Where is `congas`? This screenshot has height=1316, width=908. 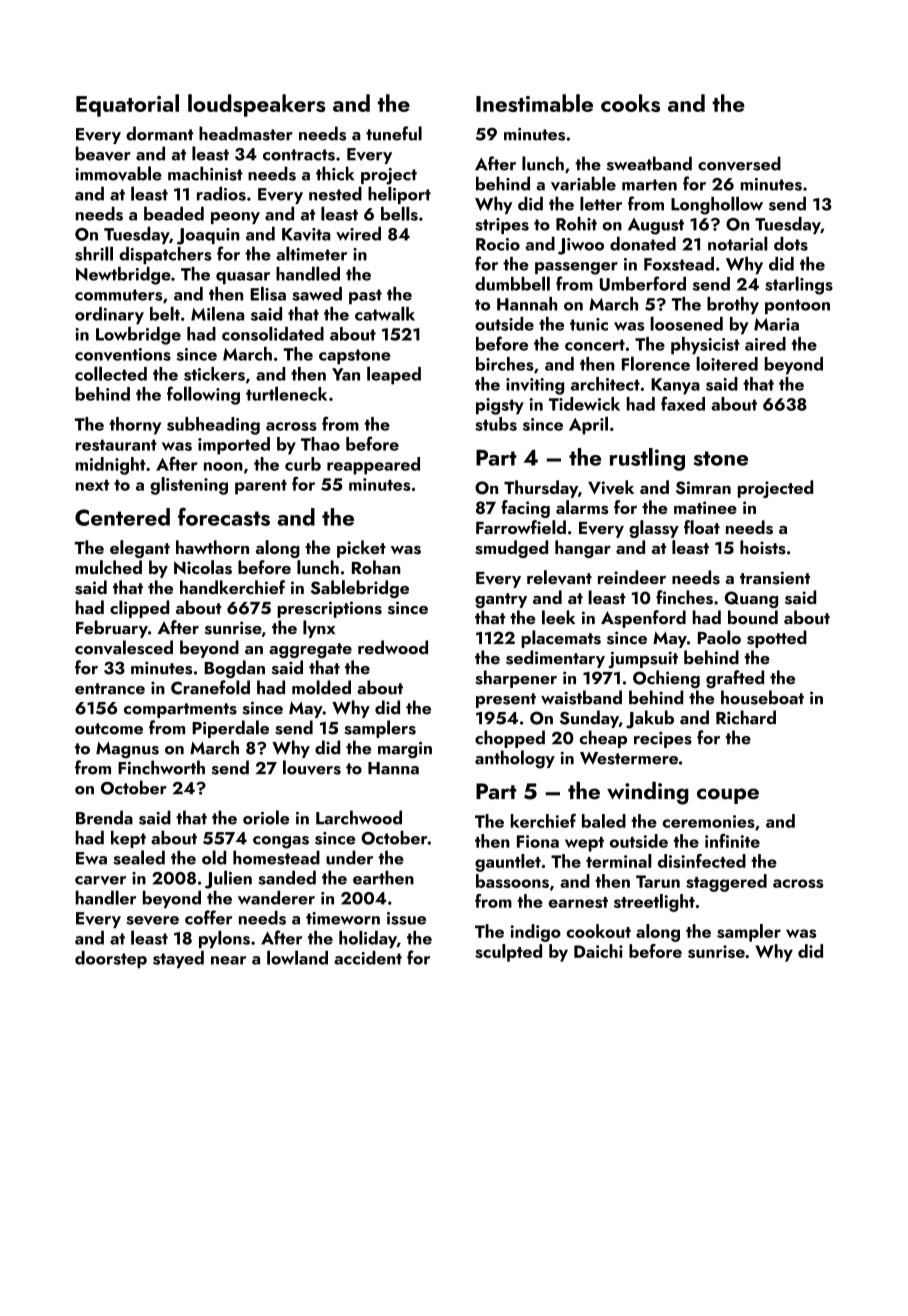 congas is located at coordinates (281, 842).
